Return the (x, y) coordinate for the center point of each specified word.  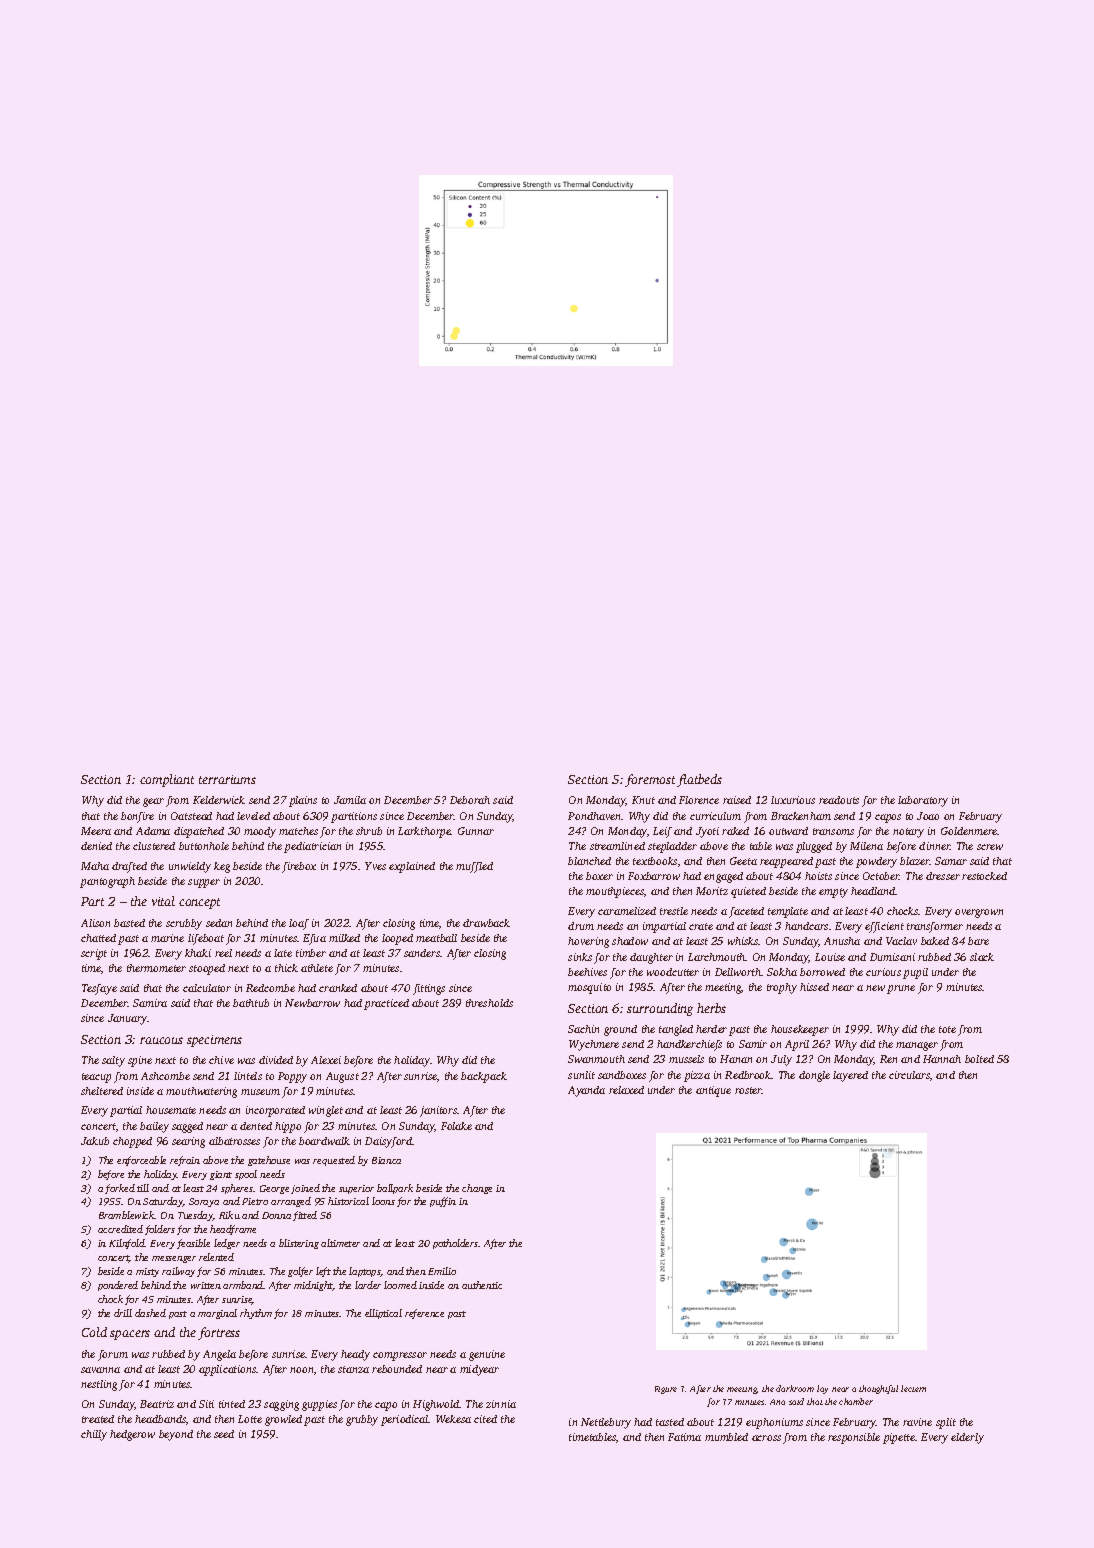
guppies (319, 1405)
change (477, 1189)
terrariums (227, 779)
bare (978, 941)
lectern (913, 1388)
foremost (650, 780)
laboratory (923, 801)
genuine (487, 1355)
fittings (429, 989)
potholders (455, 1244)
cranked (338, 988)
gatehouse (269, 1161)
